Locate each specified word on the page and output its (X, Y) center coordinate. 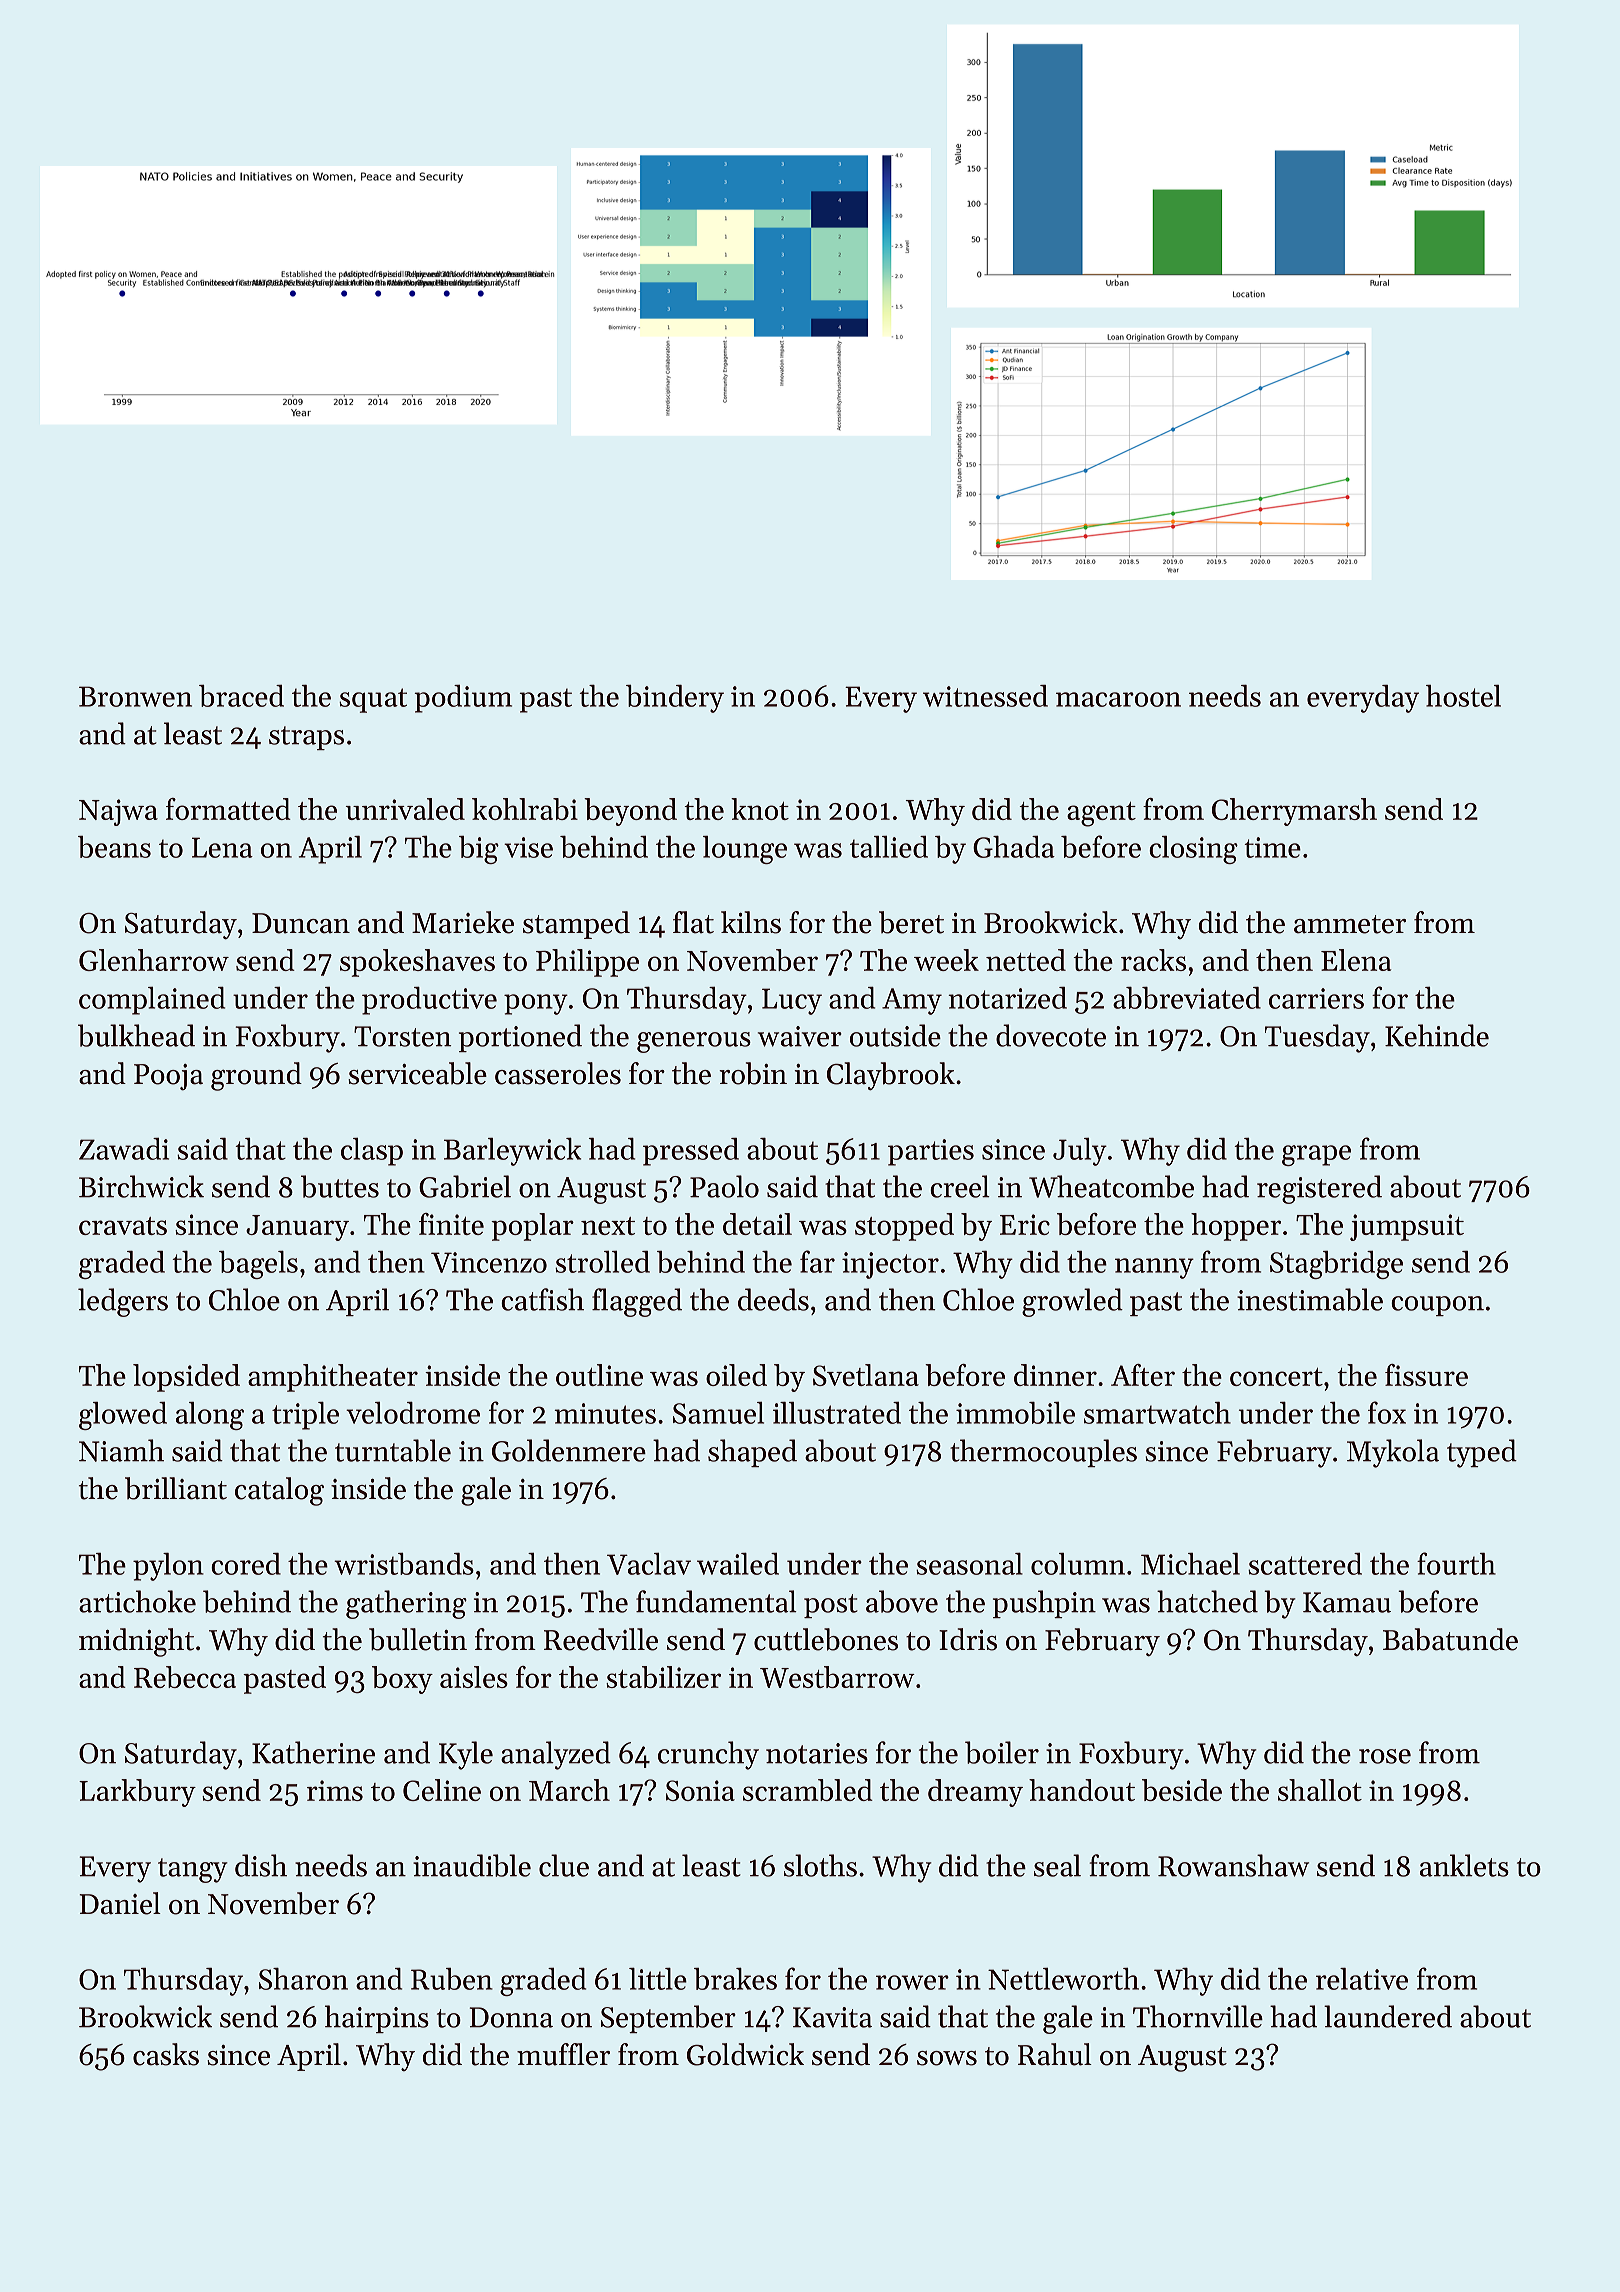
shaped (752, 1453)
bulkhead (136, 1035)
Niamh (121, 1450)
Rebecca (185, 1677)
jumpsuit (1407, 1227)
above (902, 1601)
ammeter (1350, 924)
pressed (691, 1152)
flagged (637, 1302)
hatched (1207, 1601)
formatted (228, 809)
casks (166, 2054)
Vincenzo (489, 1262)
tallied (889, 847)
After (1143, 1375)
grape (1316, 1155)
